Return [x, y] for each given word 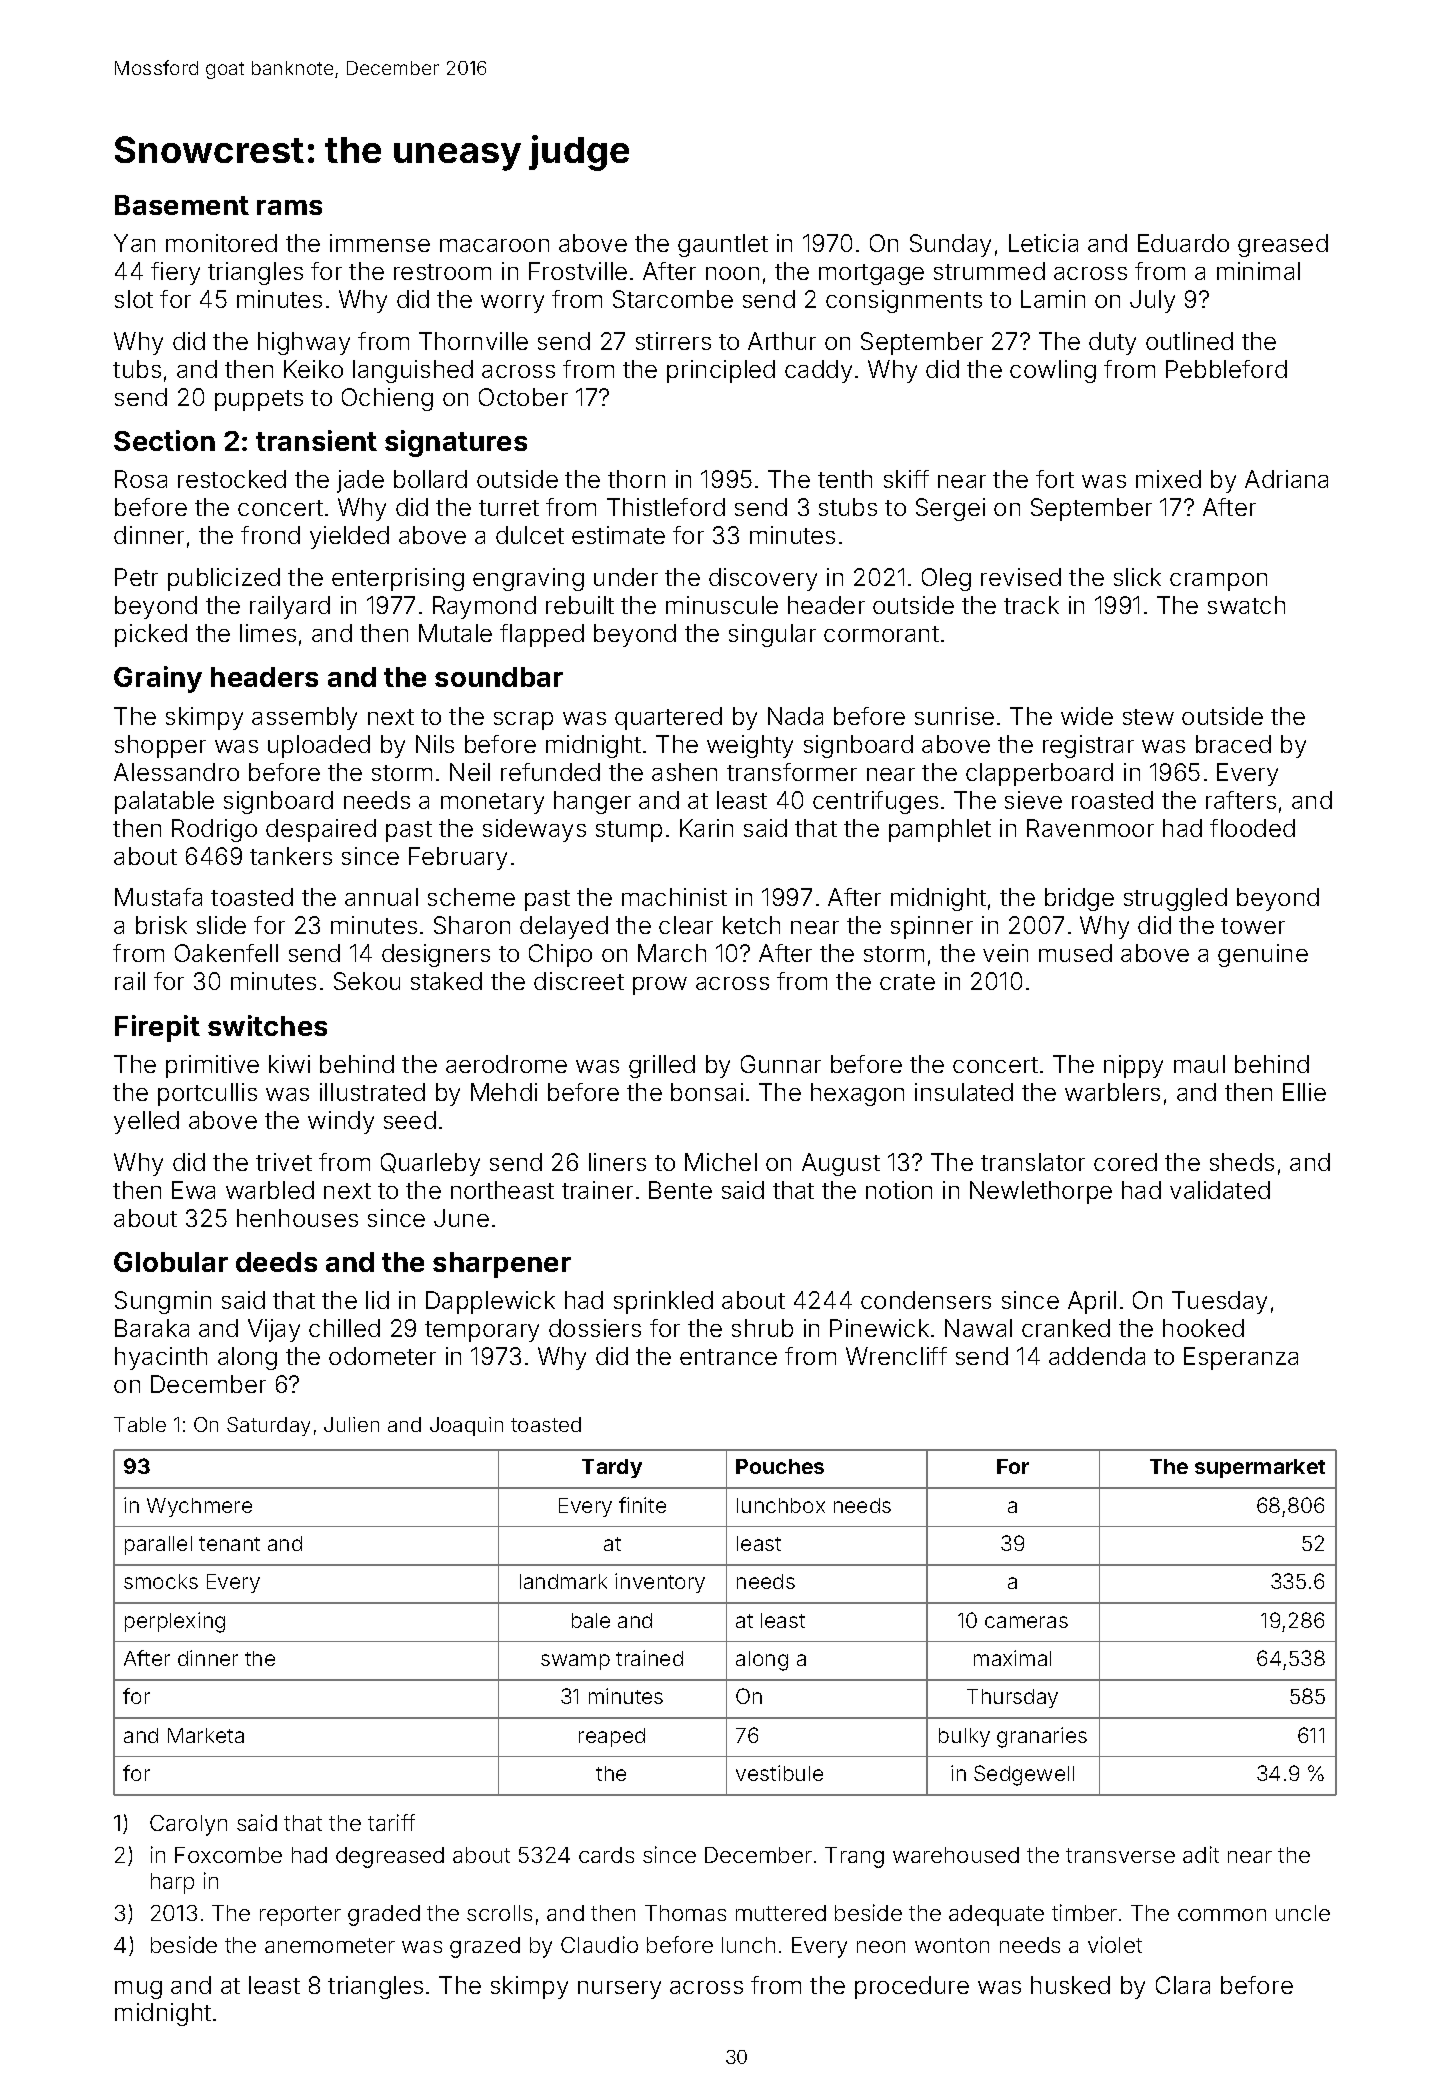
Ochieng [387, 399]
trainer [597, 1190]
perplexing [175, 1622]
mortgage [871, 274]
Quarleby [430, 1164]
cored [1125, 1162]
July [1152, 301]
